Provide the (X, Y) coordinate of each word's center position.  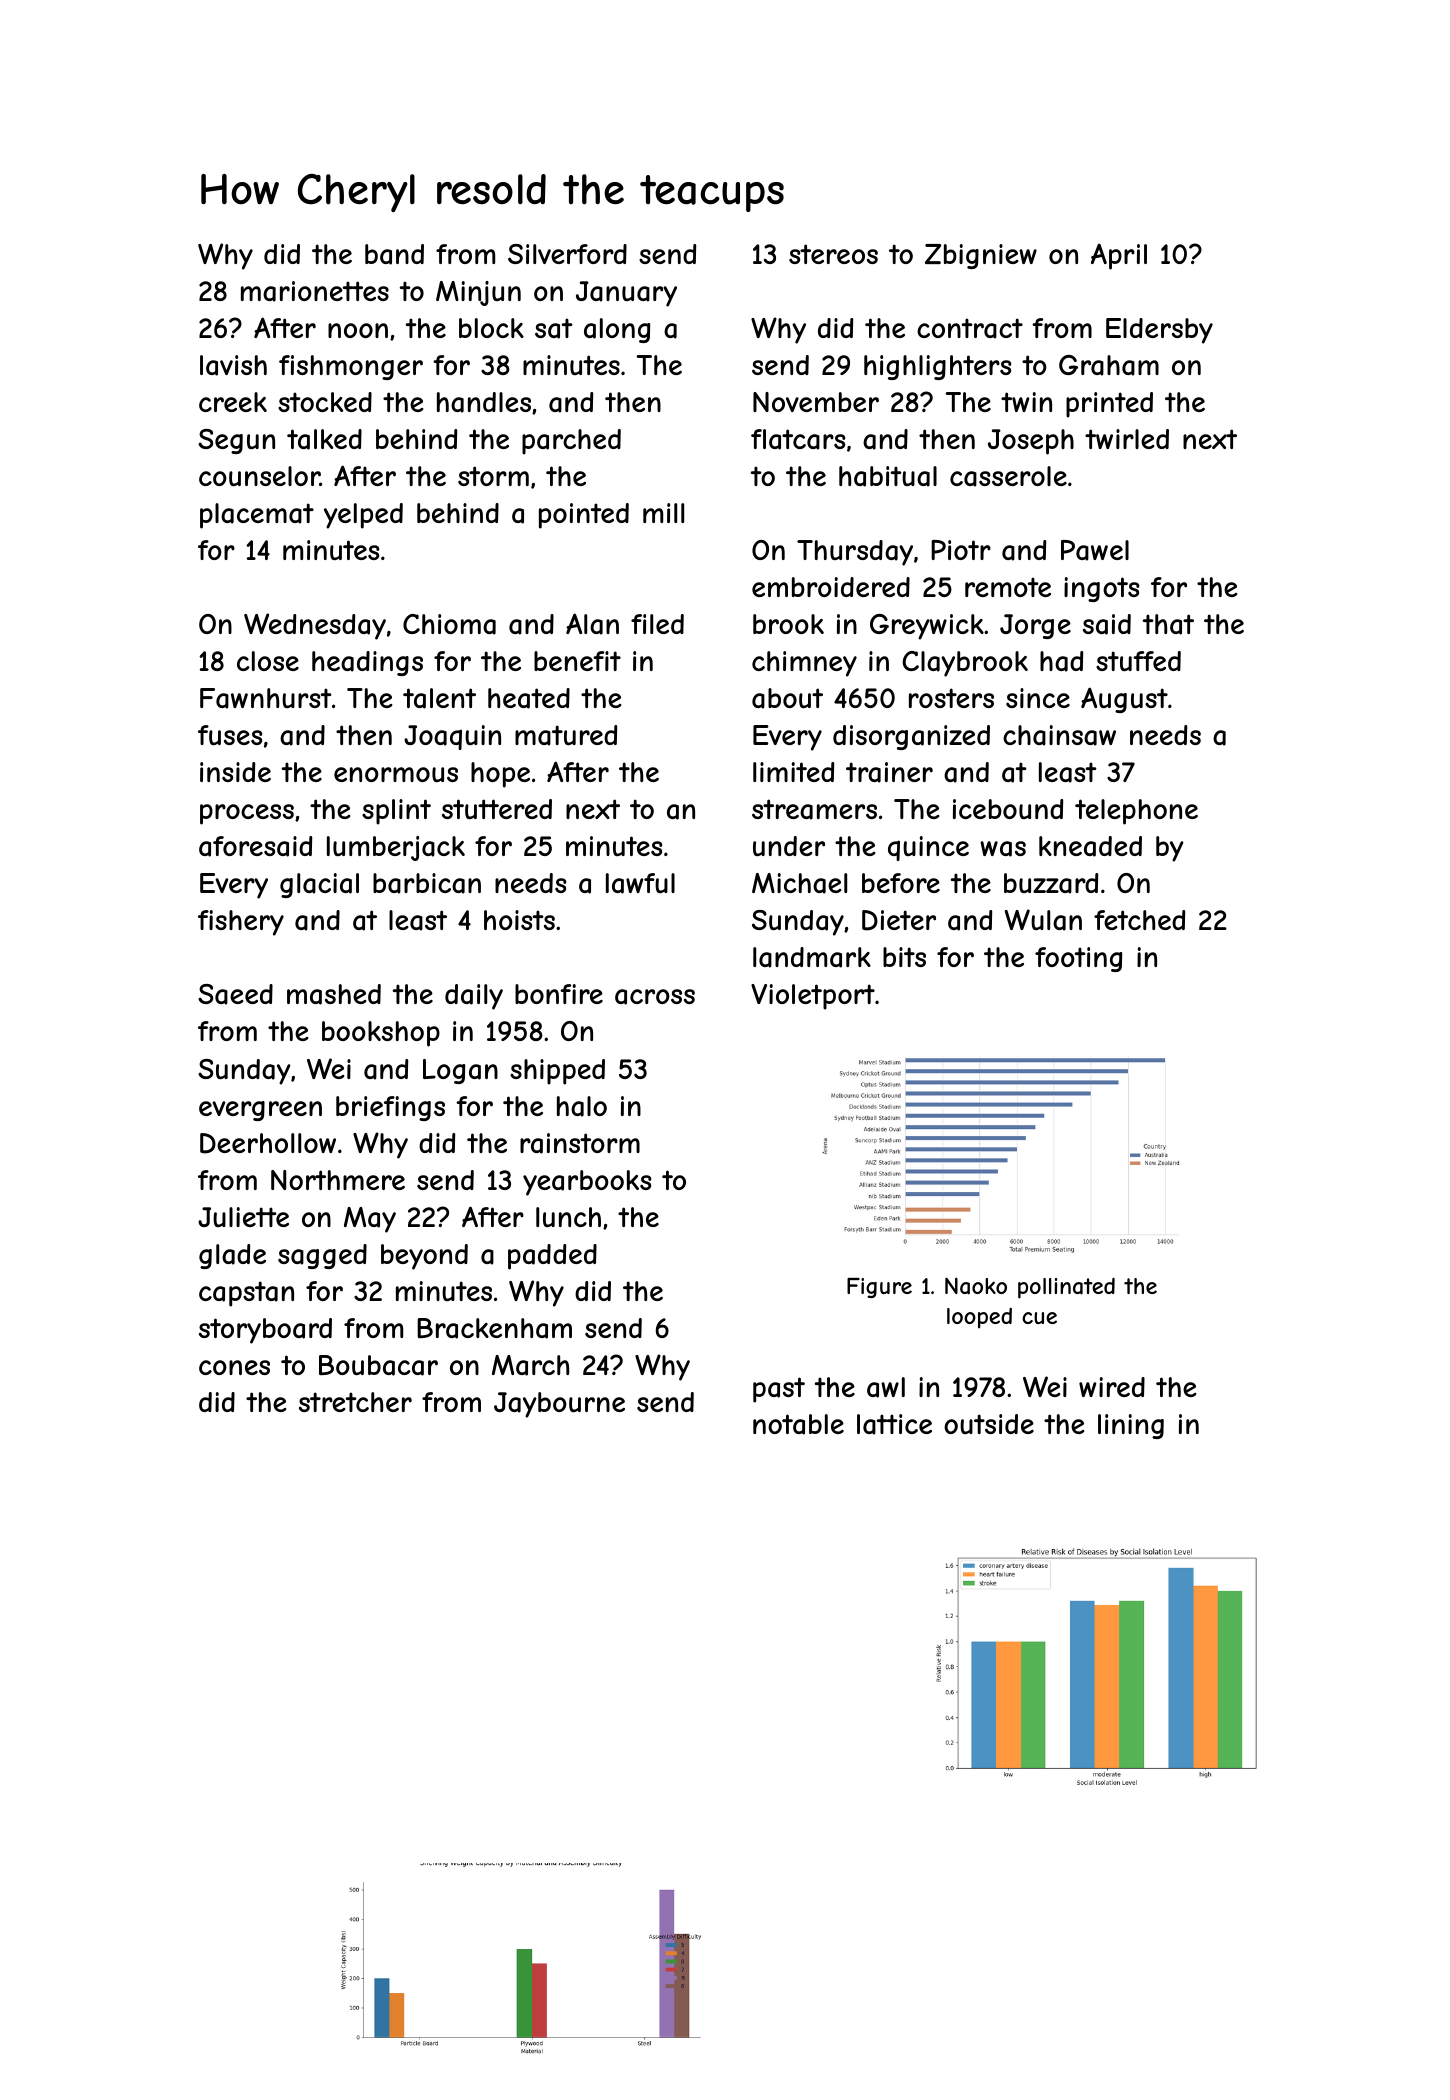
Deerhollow (268, 1143)
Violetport (813, 997)
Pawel (1095, 550)
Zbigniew (981, 256)
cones (234, 1367)
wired (1112, 1387)
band (394, 254)
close (268, 661)
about (787, 698)
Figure (879, 1288)
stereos (833, 254)
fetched (1139, 920)
